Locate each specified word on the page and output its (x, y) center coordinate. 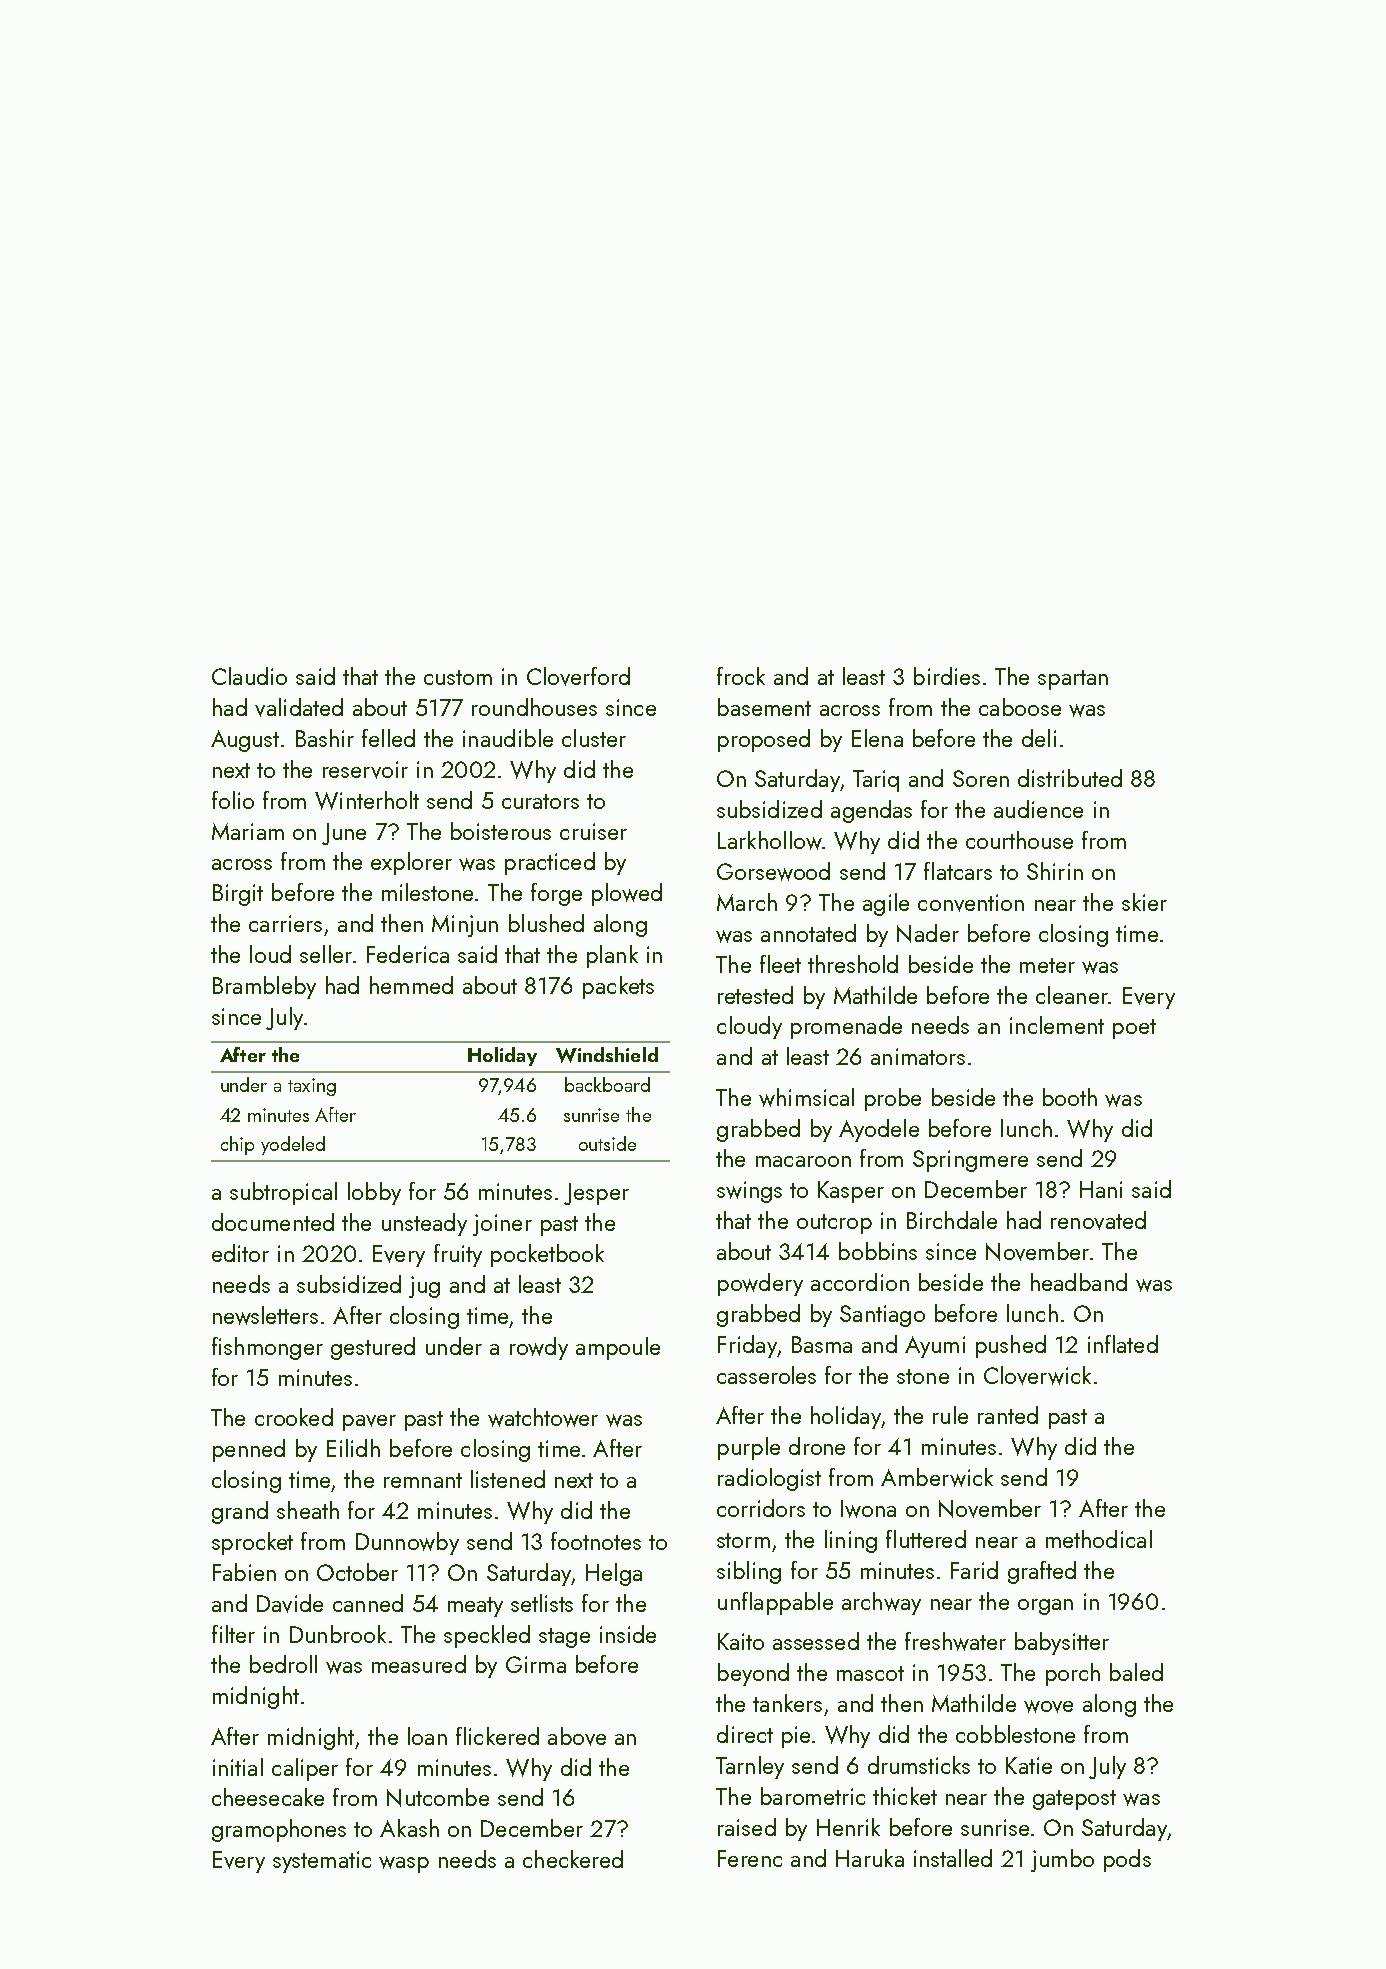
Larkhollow (770, 840)
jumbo (1062, 1860)
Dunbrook (338, 1634)
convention (971, 903)
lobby (374, 1193)
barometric (813, 1796)
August (245, 741)
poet (1134, 1029)
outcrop (834, 1224)
